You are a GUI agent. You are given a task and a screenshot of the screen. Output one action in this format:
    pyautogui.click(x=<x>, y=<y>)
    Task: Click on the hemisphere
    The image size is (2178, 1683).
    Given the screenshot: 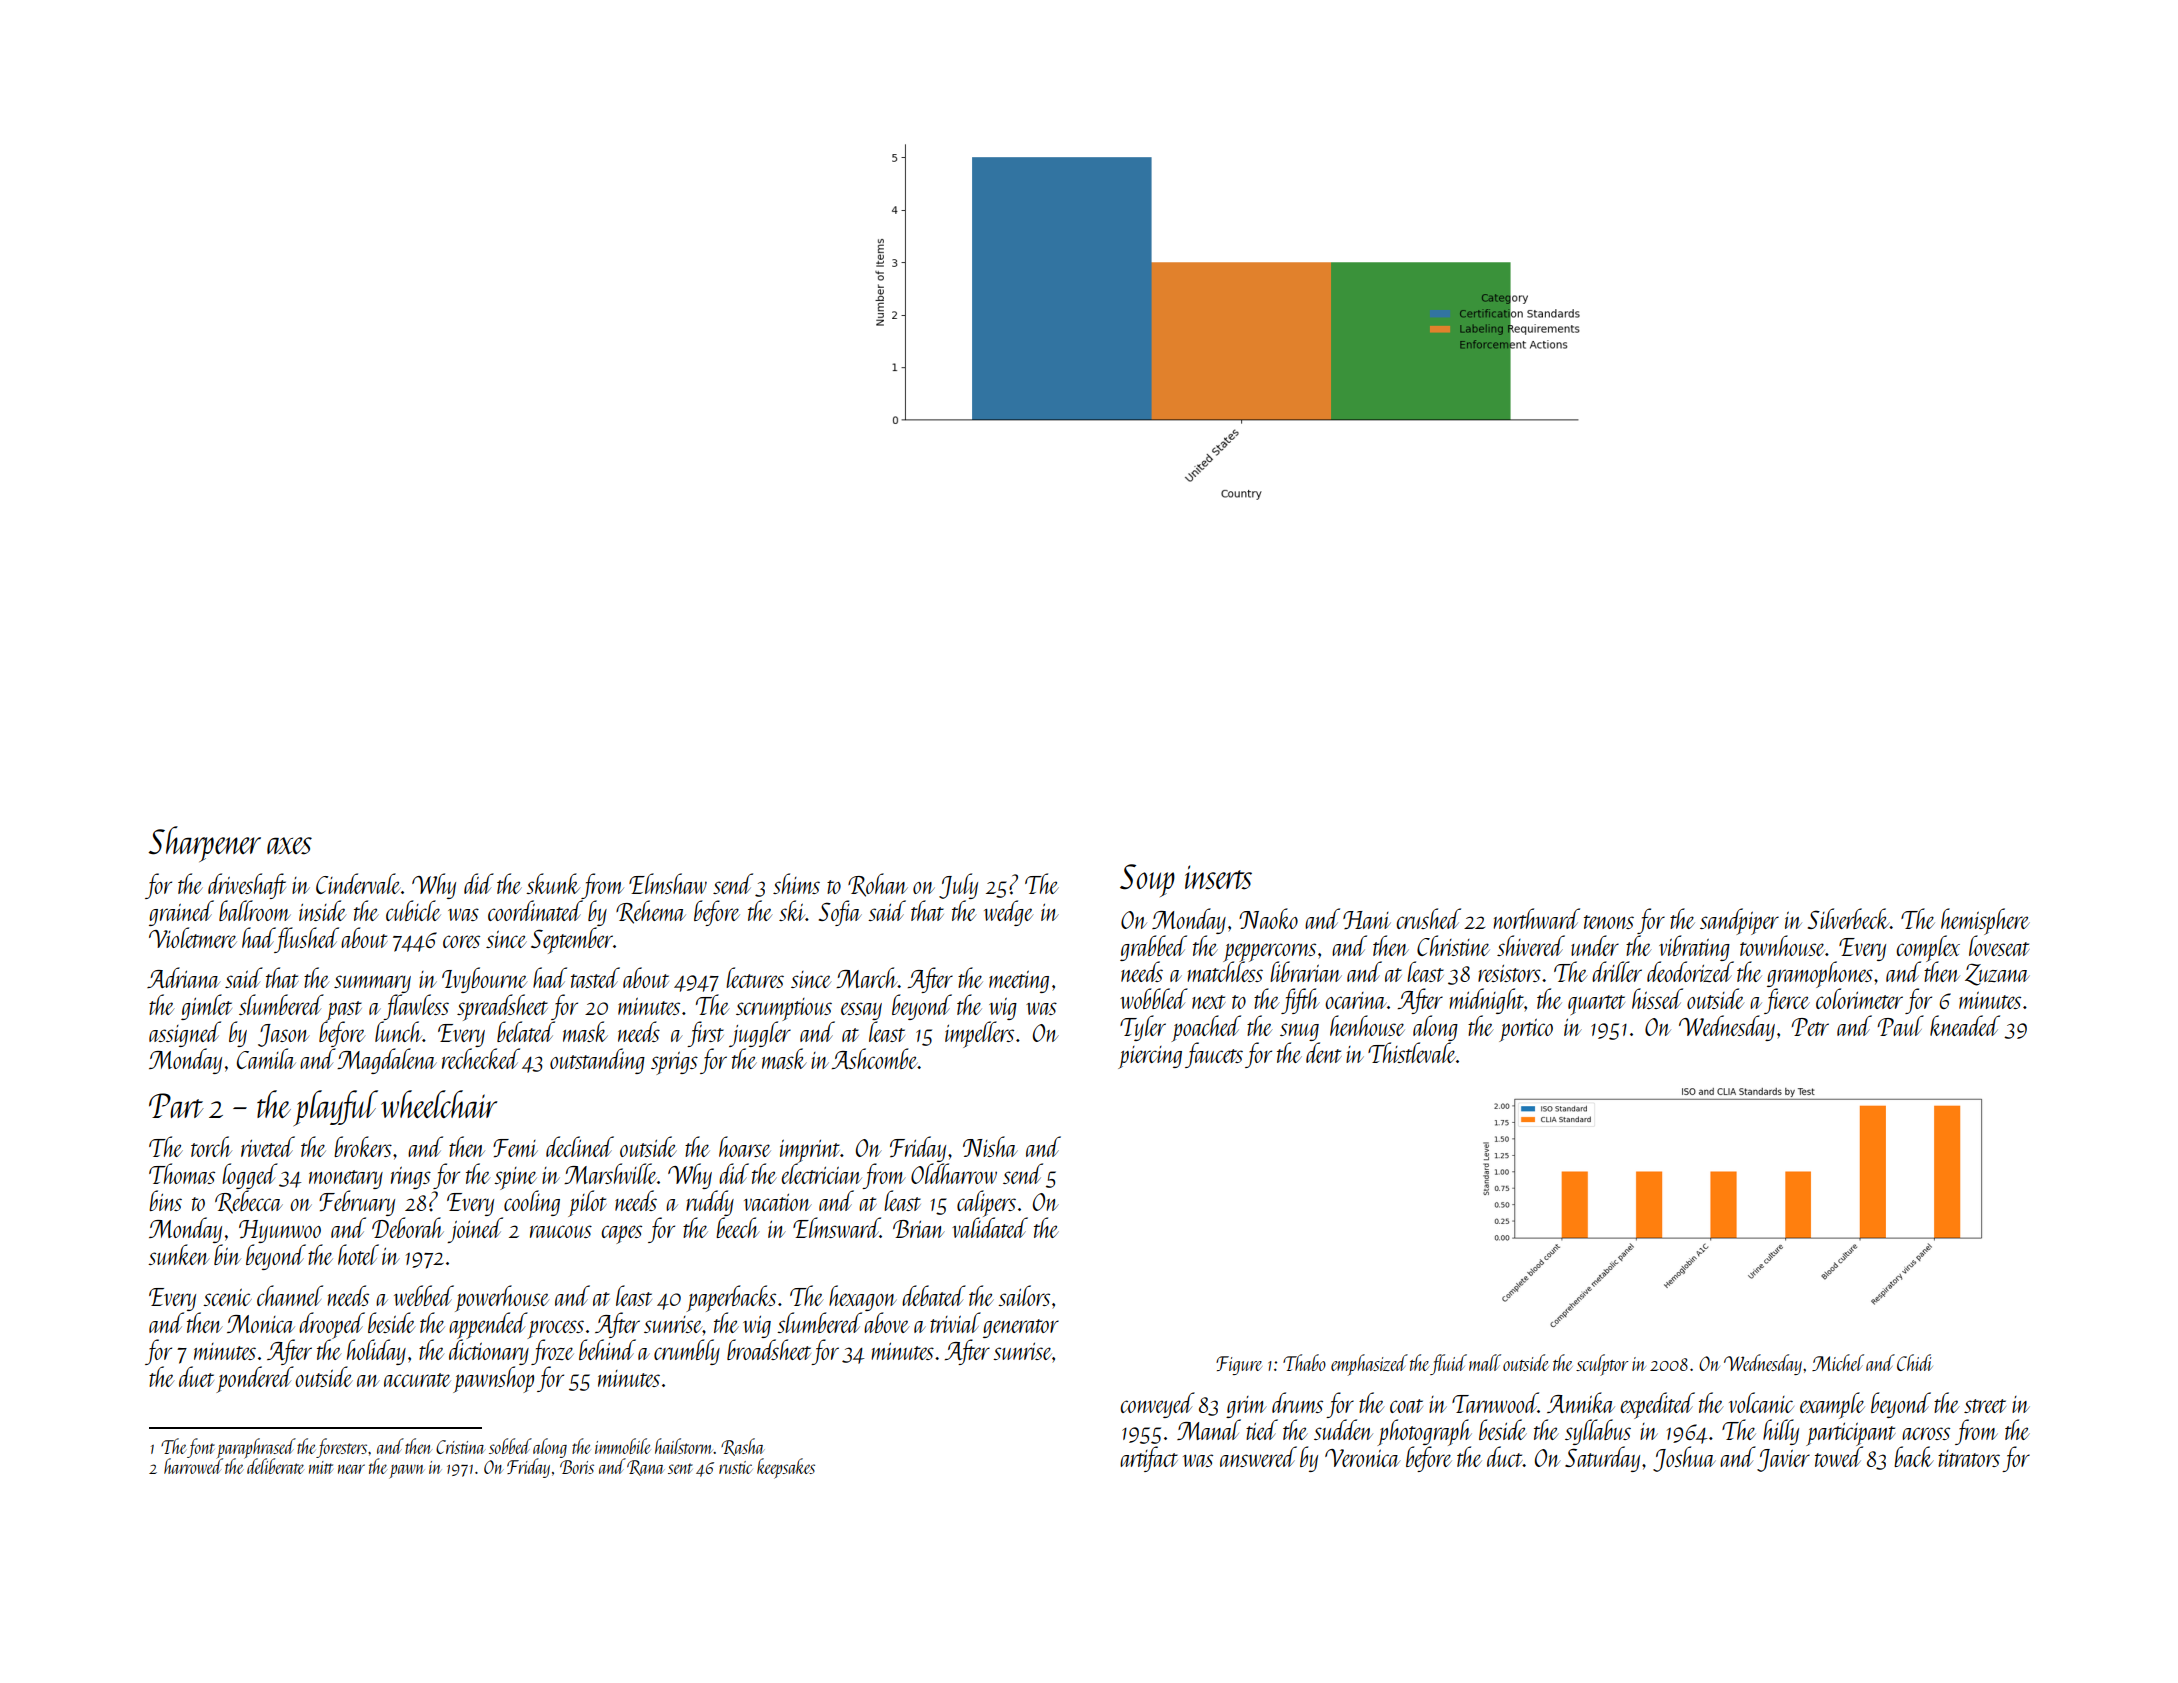 What is the action you would take?
    pyautogui.click(x=1985, y=921)
